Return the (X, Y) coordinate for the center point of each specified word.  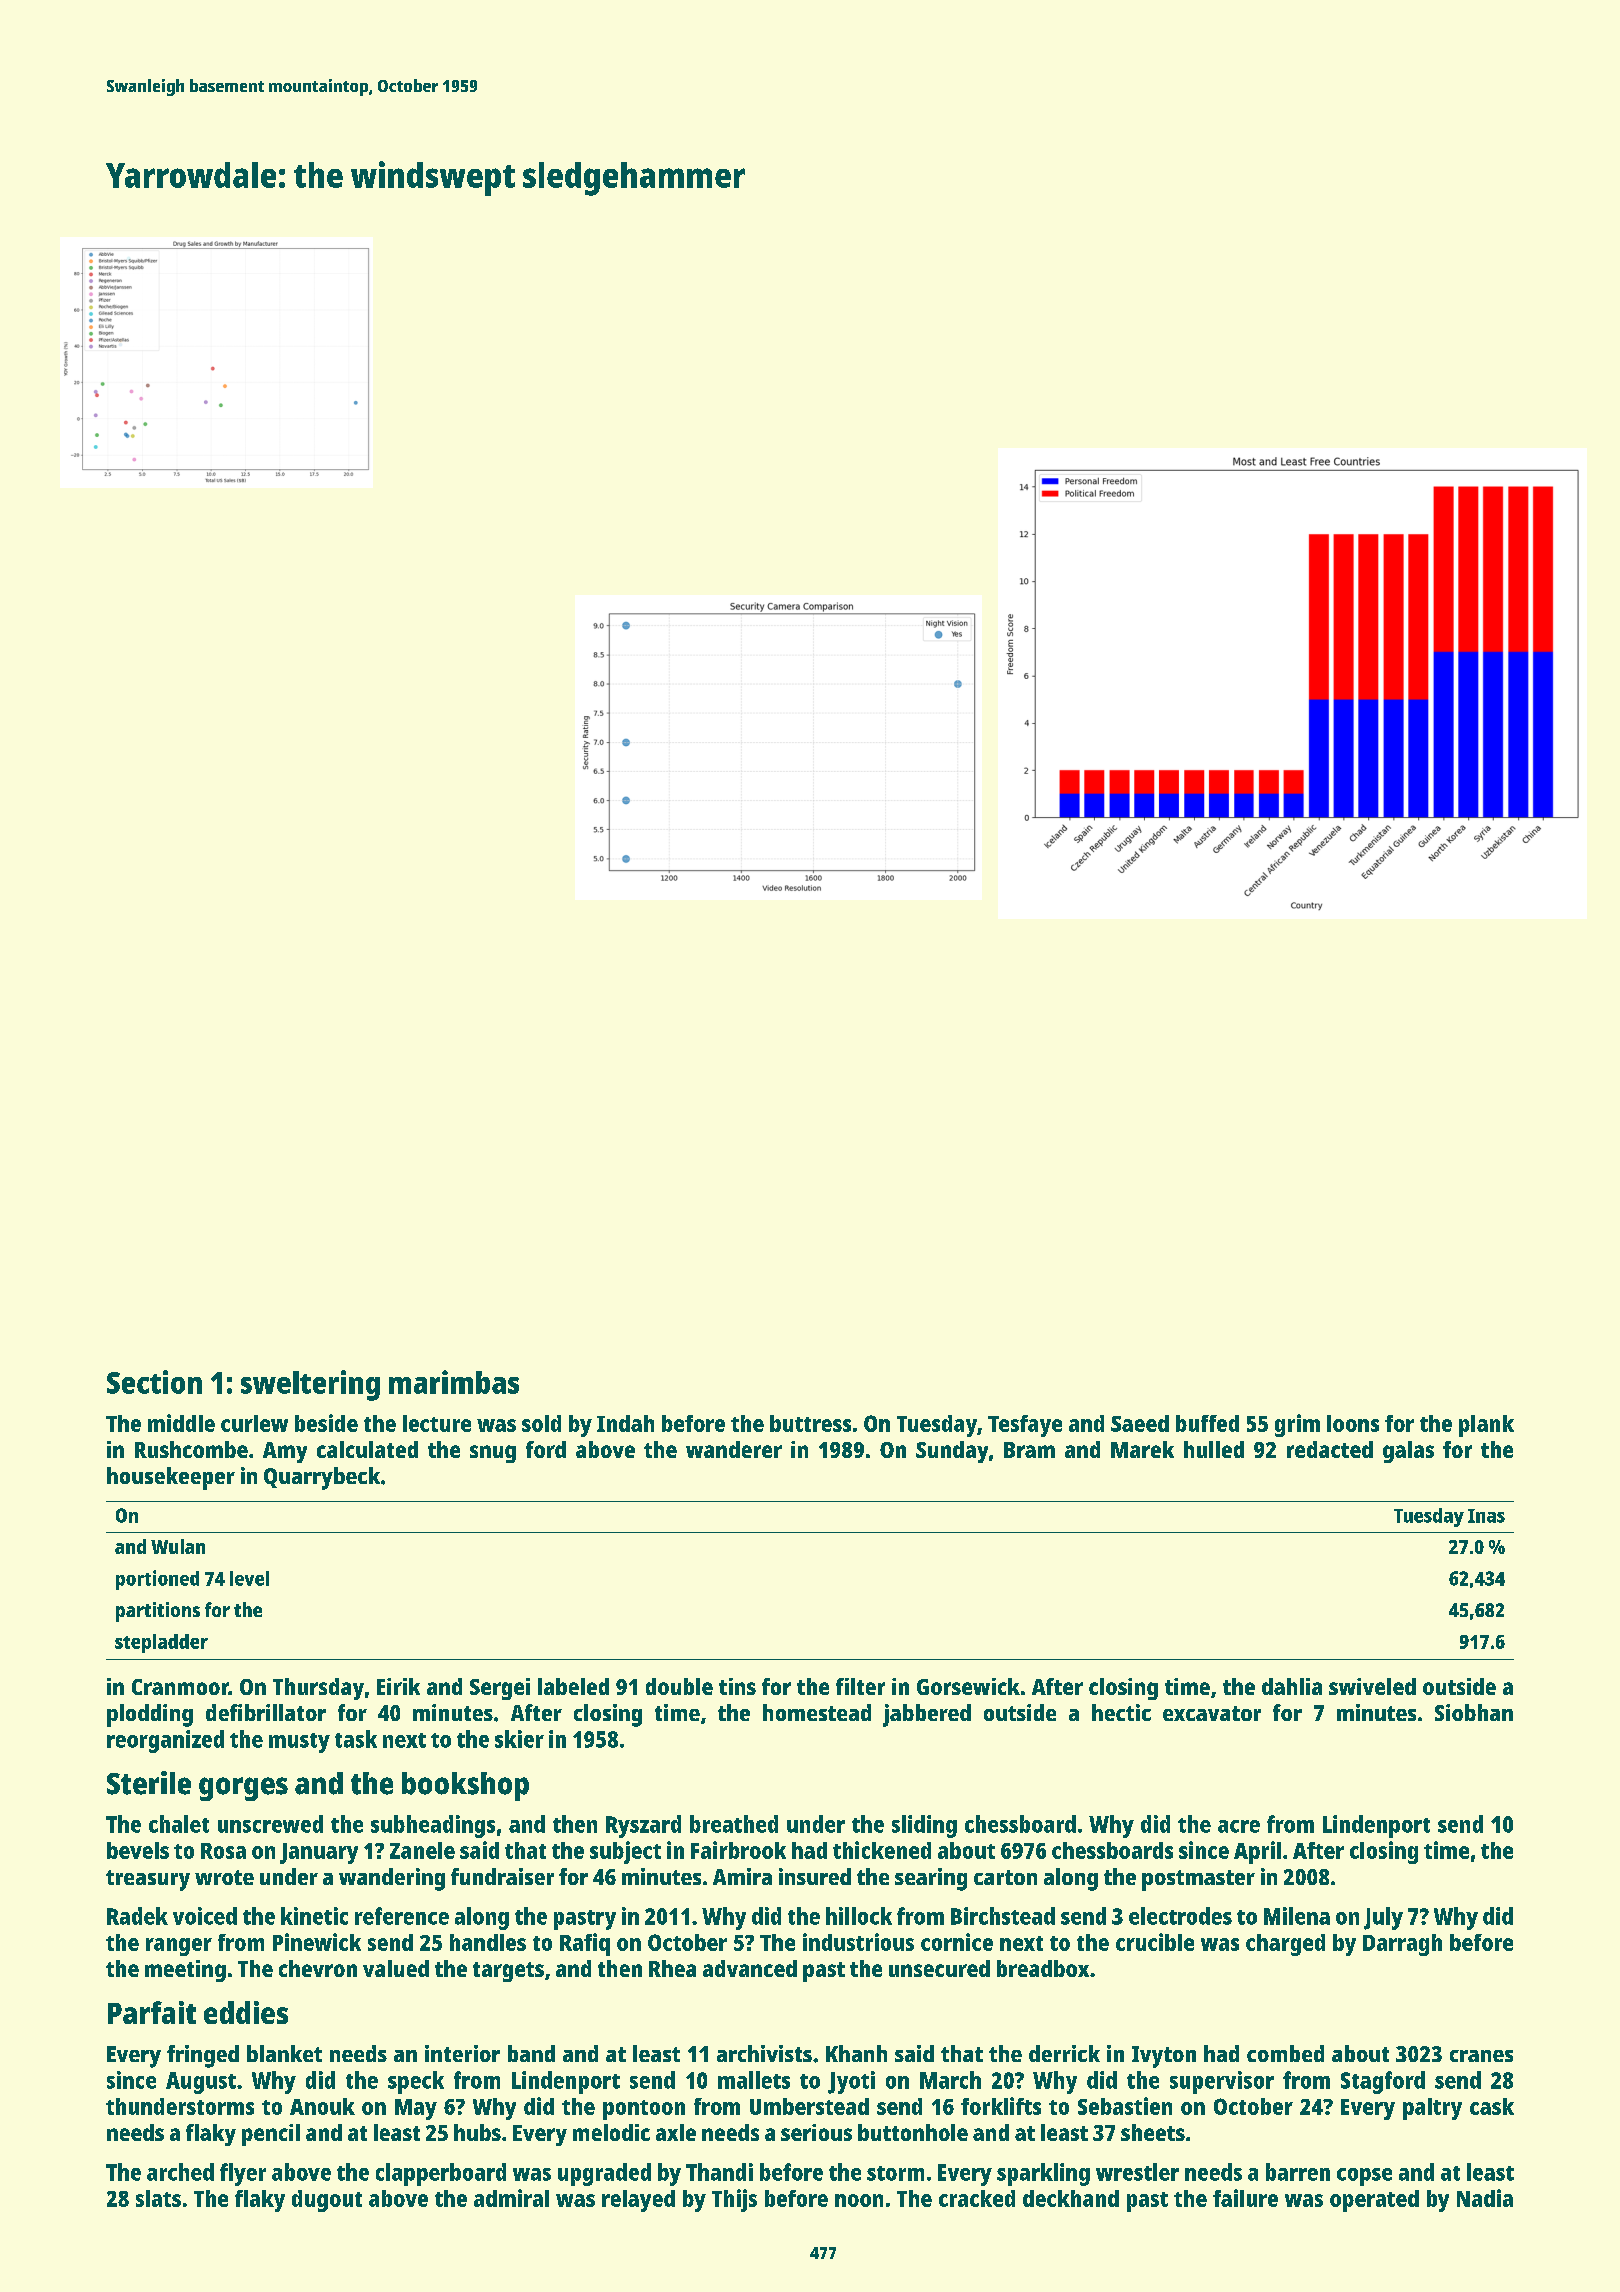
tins (737, 1686)
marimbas (454, 1382)
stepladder (161, 1643)
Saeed (1140, 1423)
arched (180, 2172)
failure (1245, 2198)
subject (625, 1852)
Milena (1297, 1916)
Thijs (734, 2200)
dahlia (1292, 1686)
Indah (625, 1423)
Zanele (422, 1850)
